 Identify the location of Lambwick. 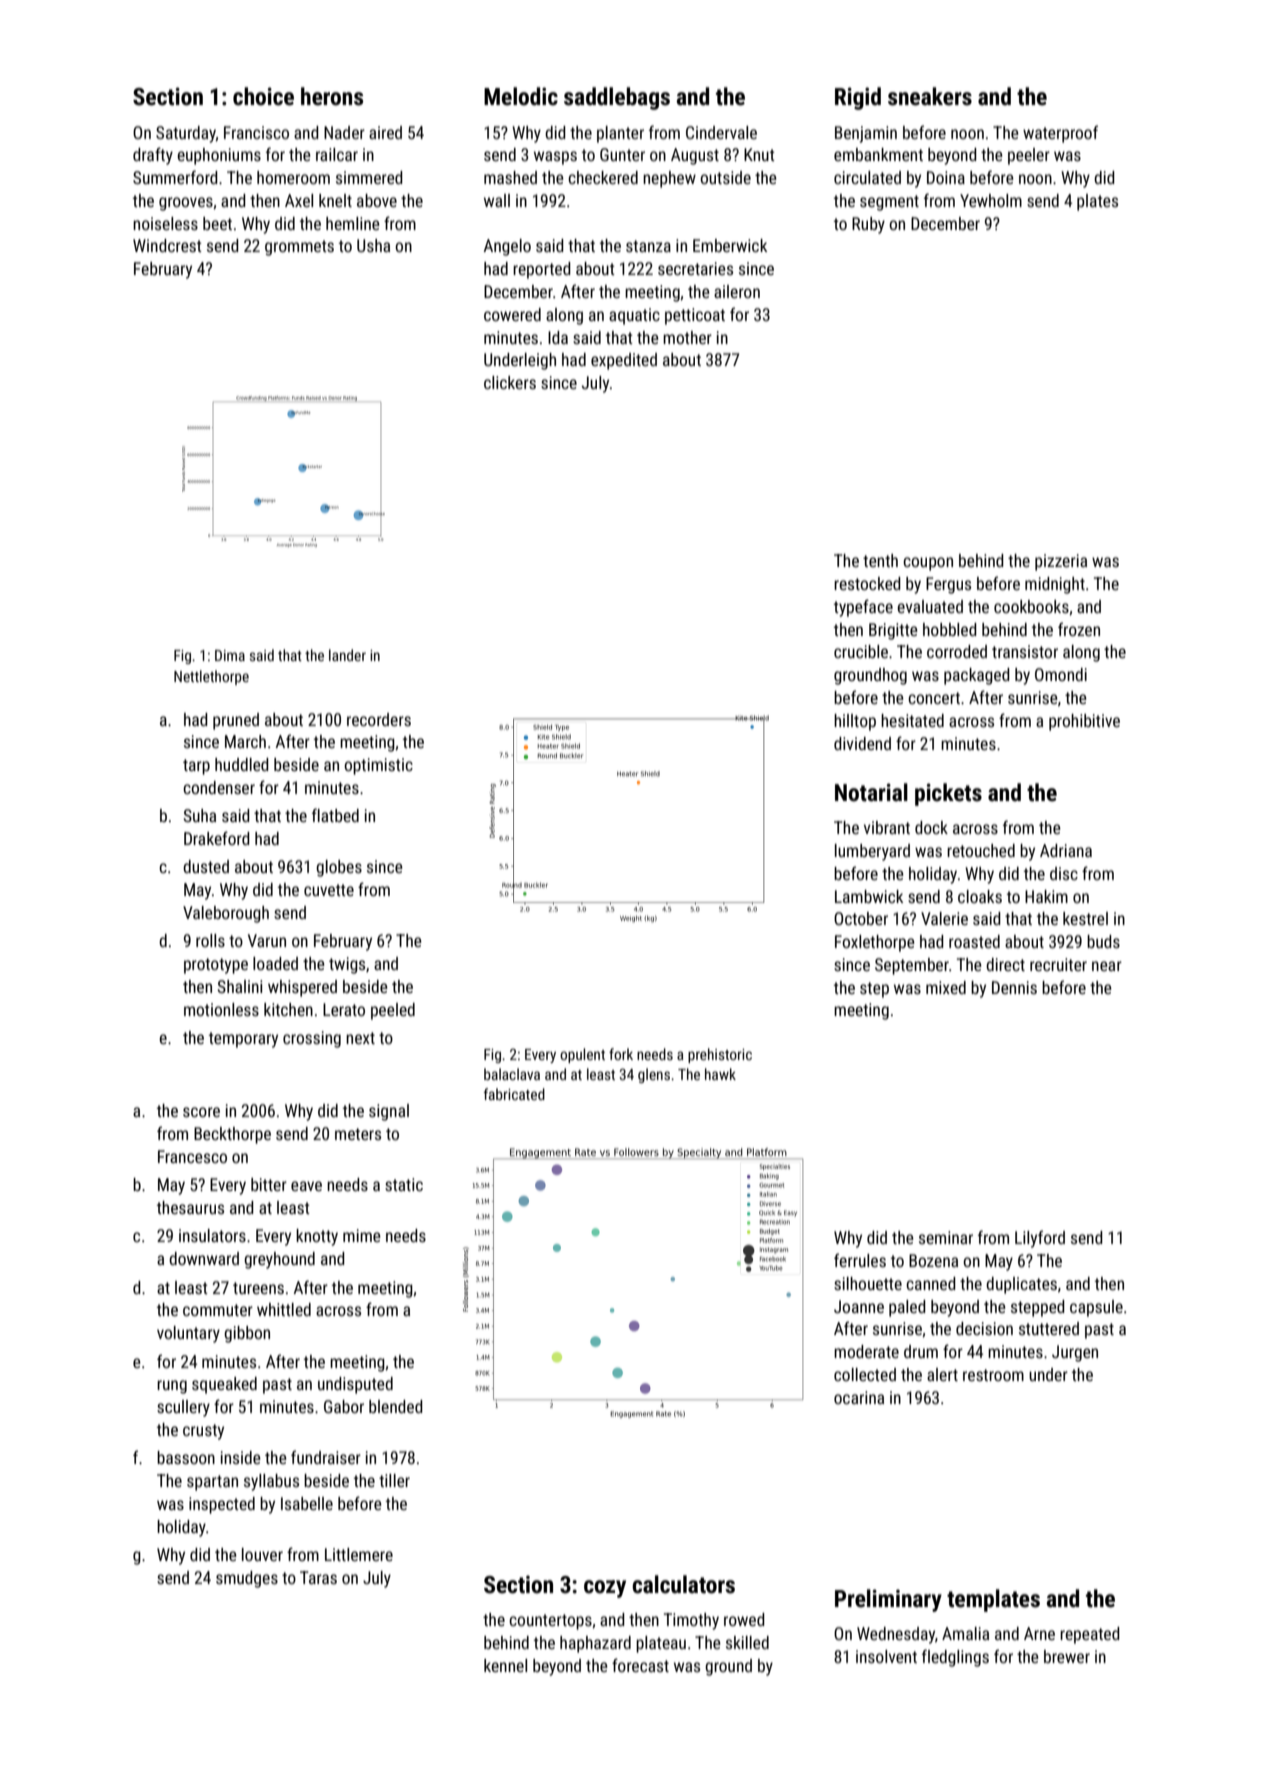
(869, 896).
